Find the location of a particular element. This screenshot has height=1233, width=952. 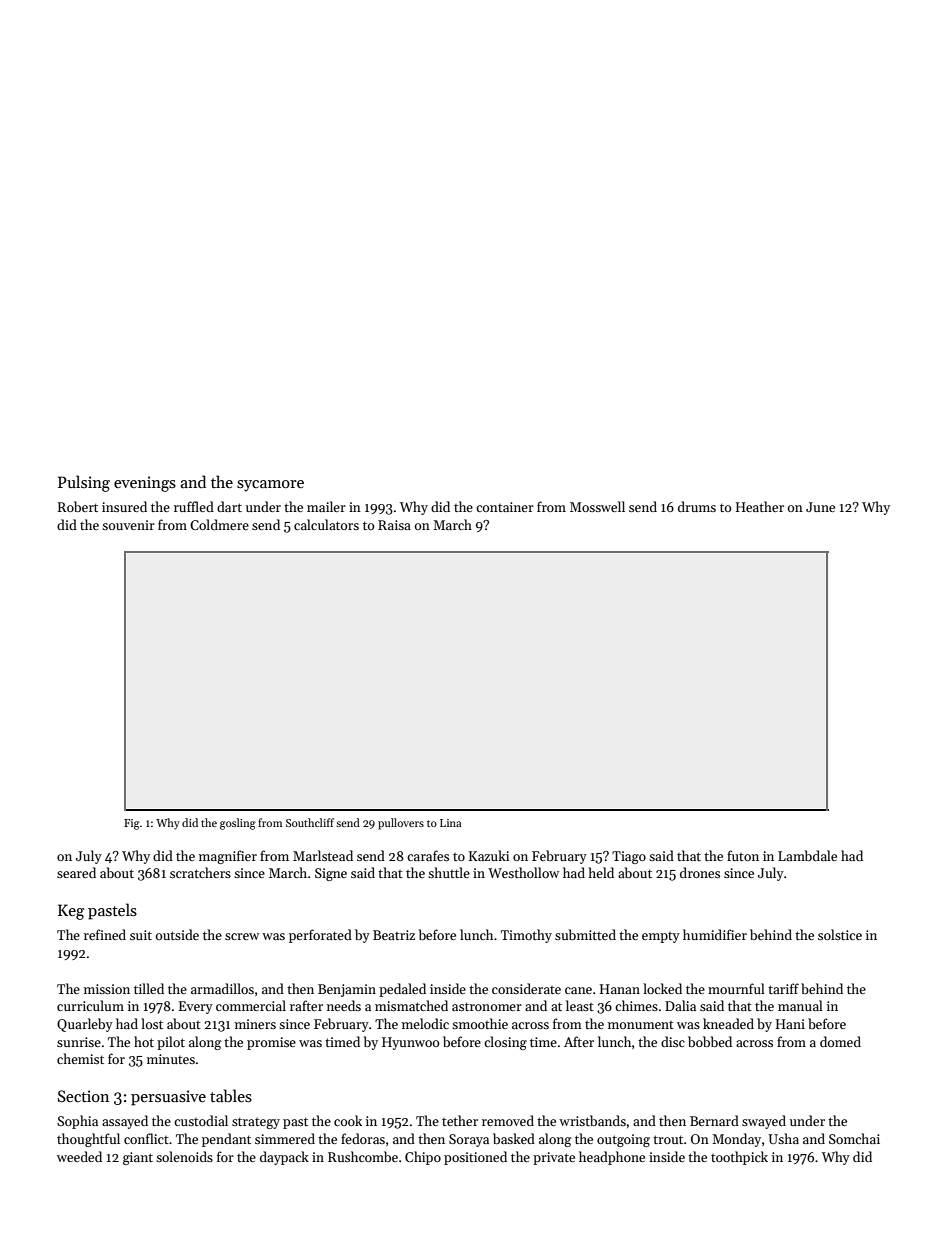

thoughtful is located at coordinates (88, 1140).
